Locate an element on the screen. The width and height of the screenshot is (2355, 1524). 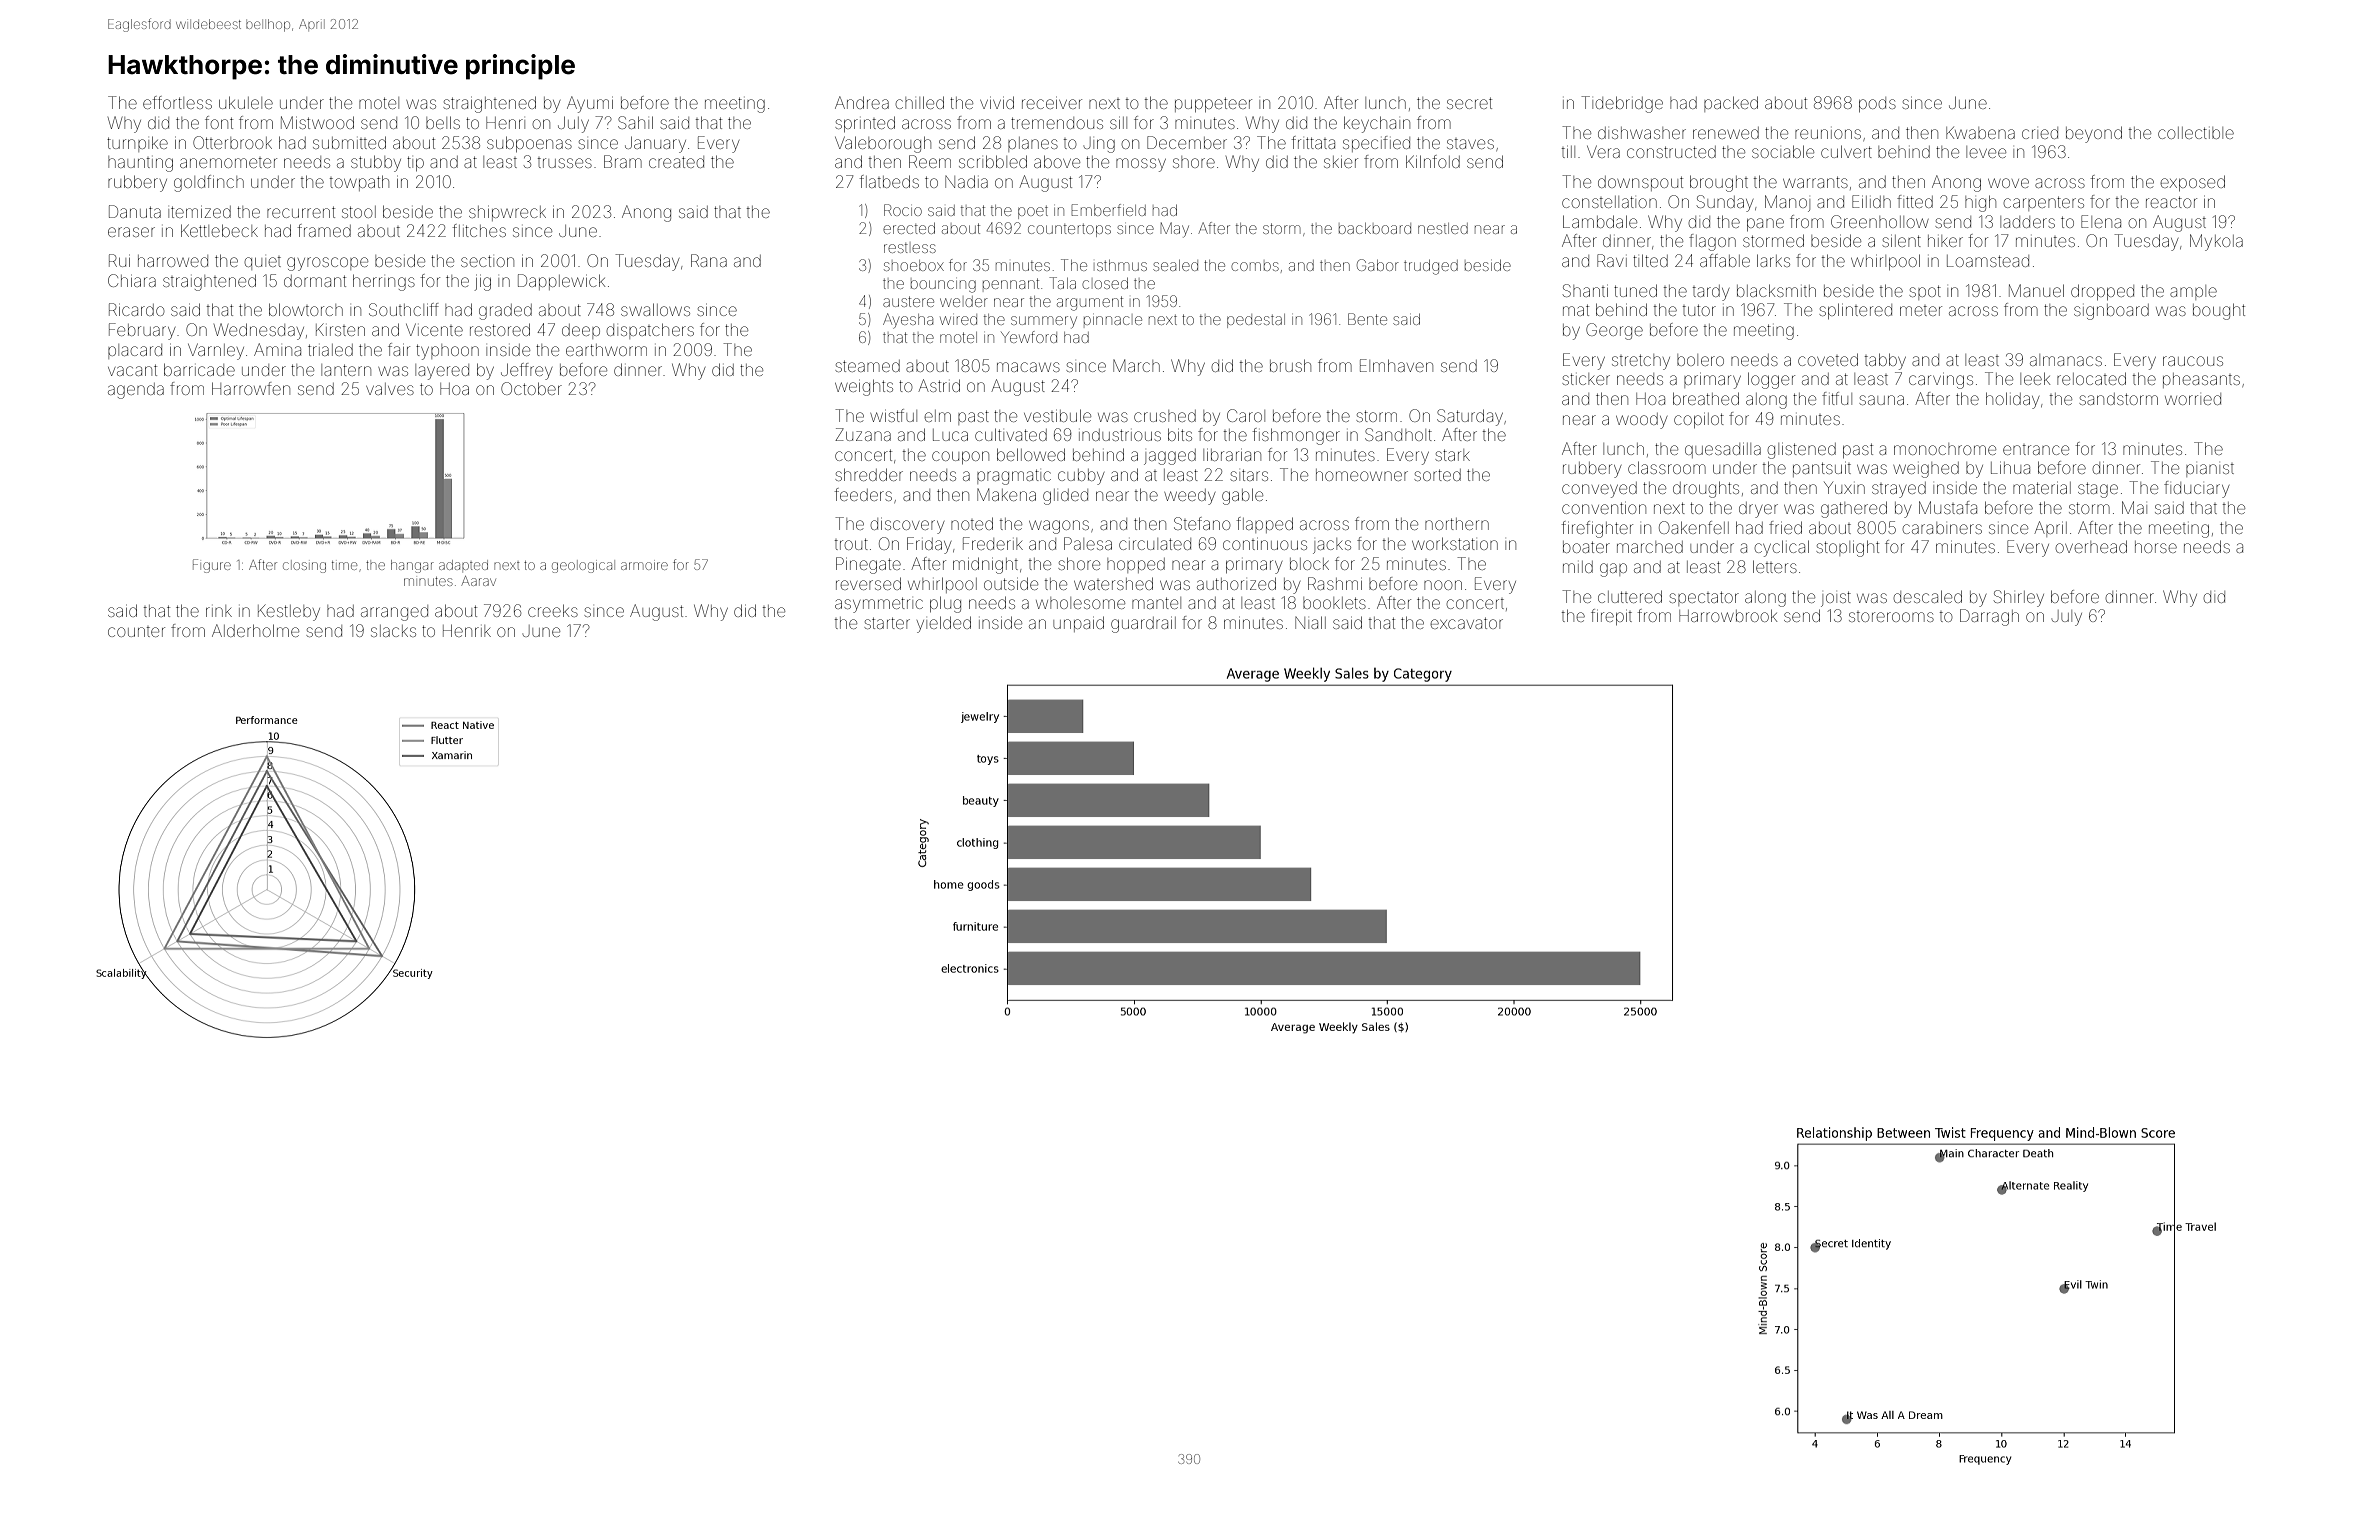
shipwreck is located at coordinates (507, 213).
